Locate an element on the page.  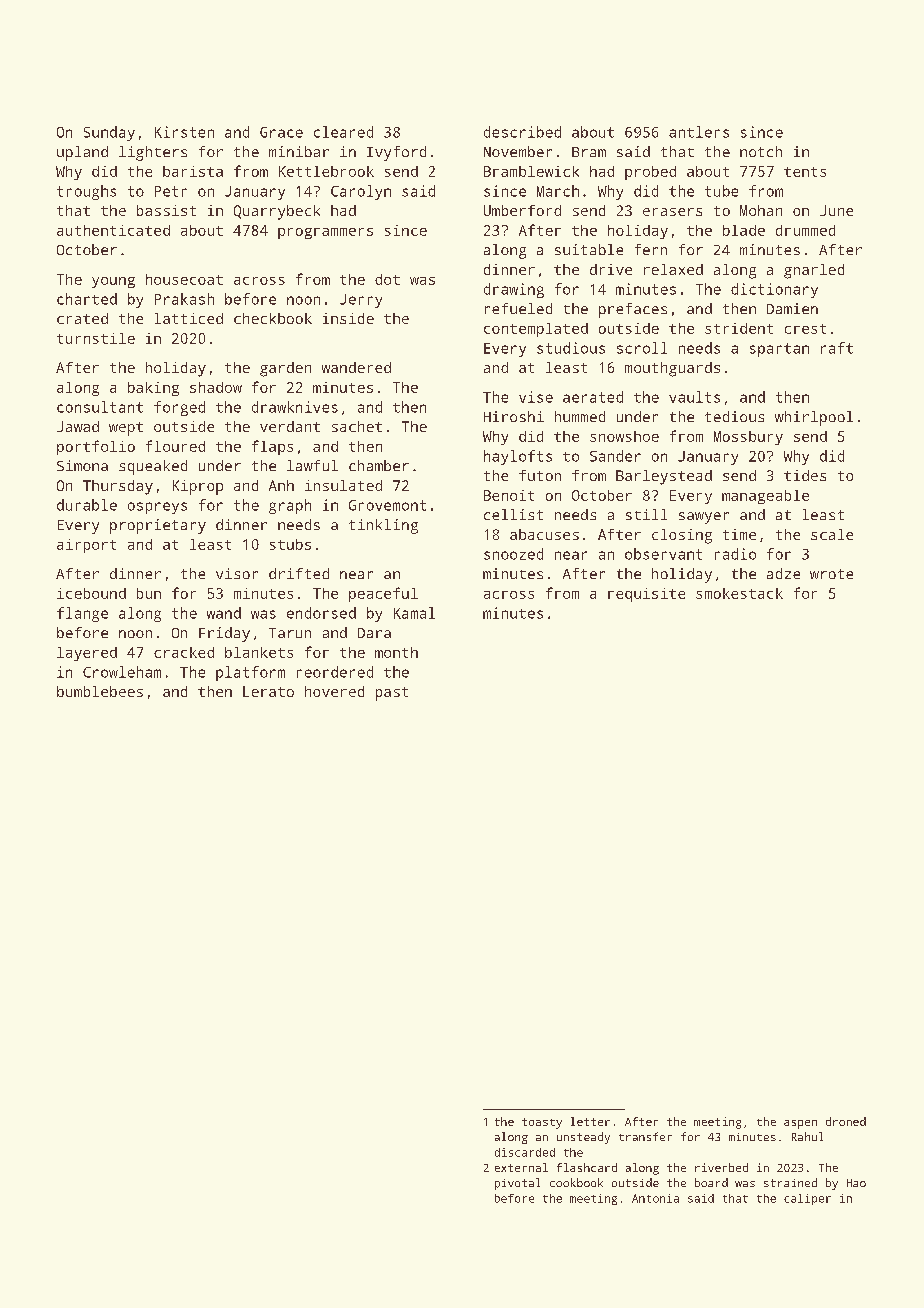
pivotal is located at coordinates (517, 1184).
